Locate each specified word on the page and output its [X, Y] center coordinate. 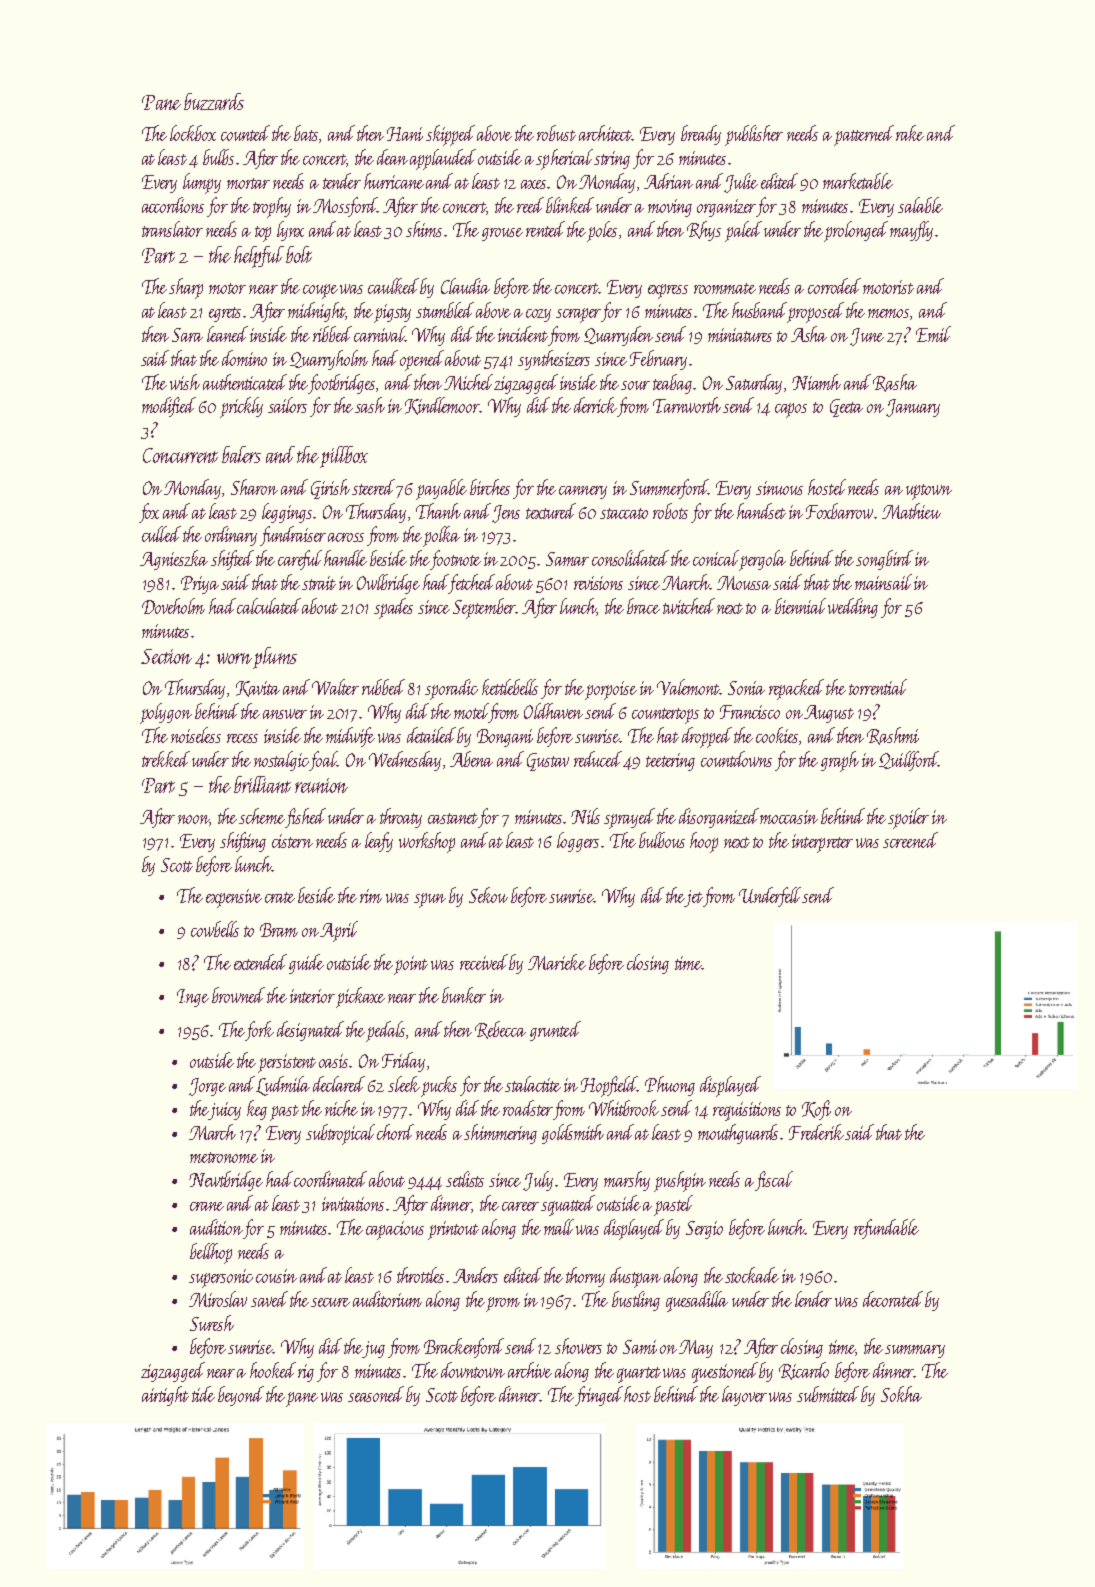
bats [307, 134]
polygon [166, 713]
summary [915, 1351]
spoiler [908, 818]
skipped [450, 135]
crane [207, 1206]
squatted [568, 1205]
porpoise [611, 690]
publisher [754, 135]
